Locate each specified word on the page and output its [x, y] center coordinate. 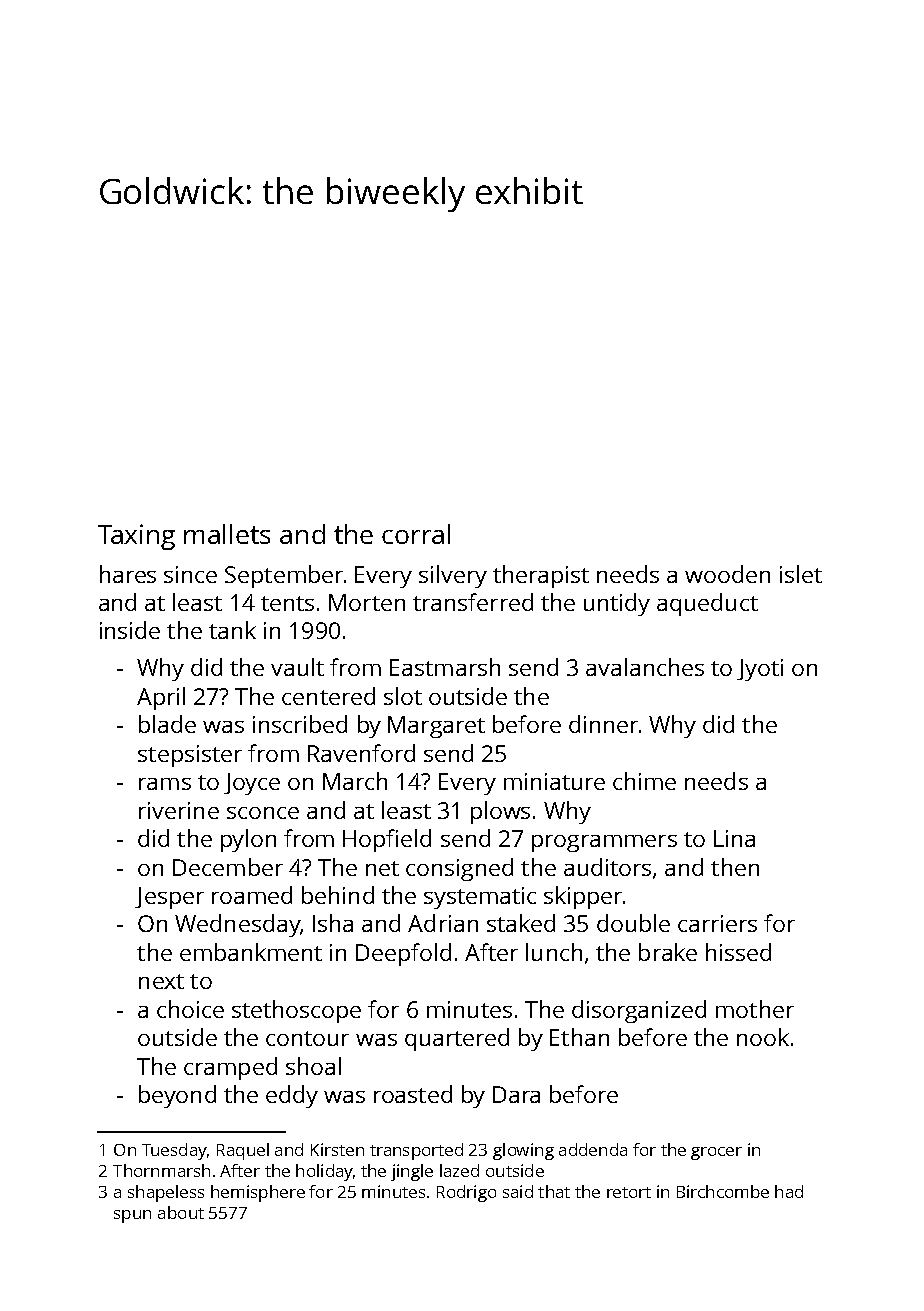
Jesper [169, 898]
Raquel [243, 1151]
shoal [313, 1066]
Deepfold [403, 954]
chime [644, 781]
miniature [554, 781]
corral [416, 534]
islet [801, 574]
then [735, 867]
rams [165, 784]
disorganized [639, 1011]
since [190, 574]
